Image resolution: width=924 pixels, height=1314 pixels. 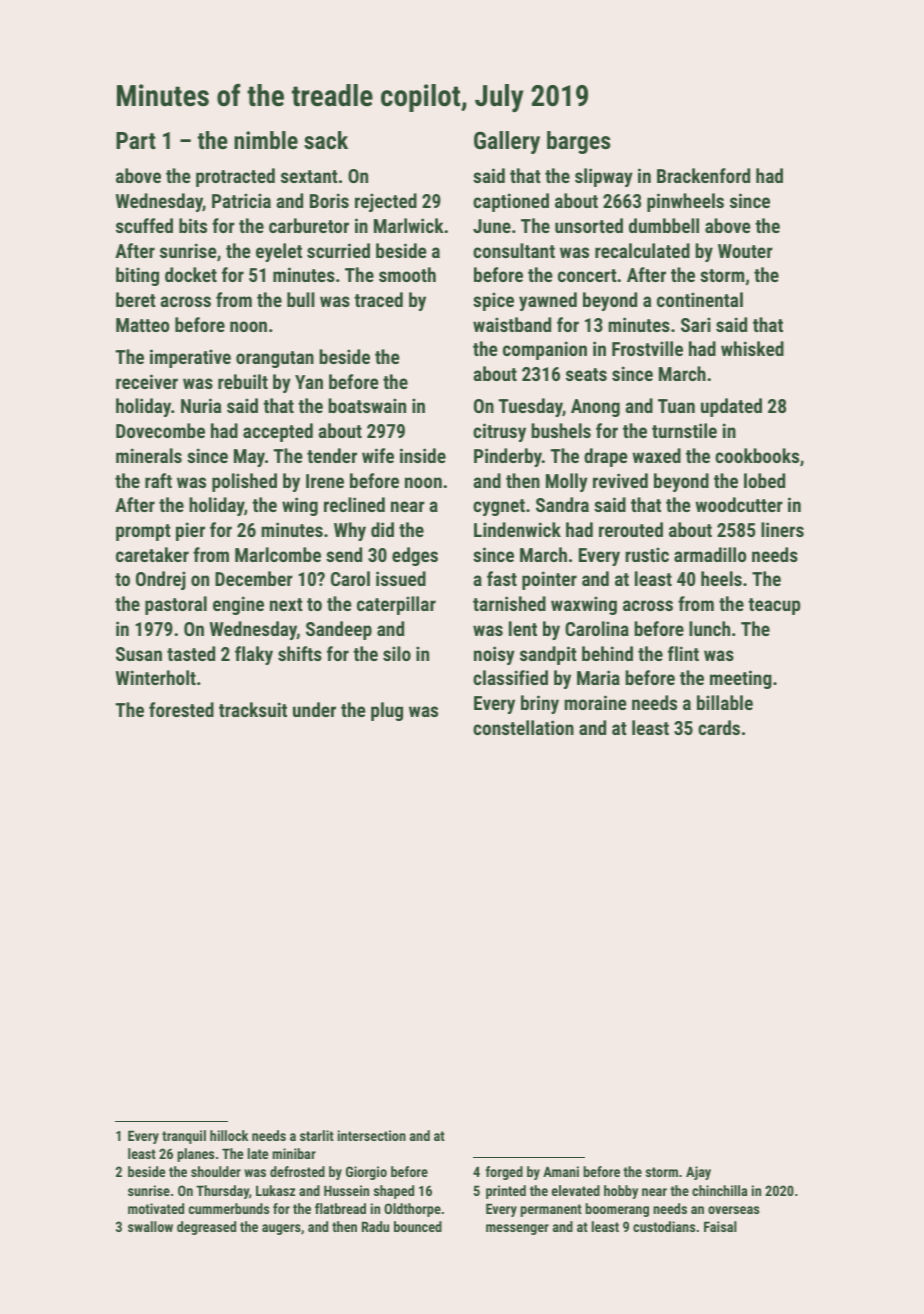 I want to click on cummerbunds, so click(x=229, y=1208).
